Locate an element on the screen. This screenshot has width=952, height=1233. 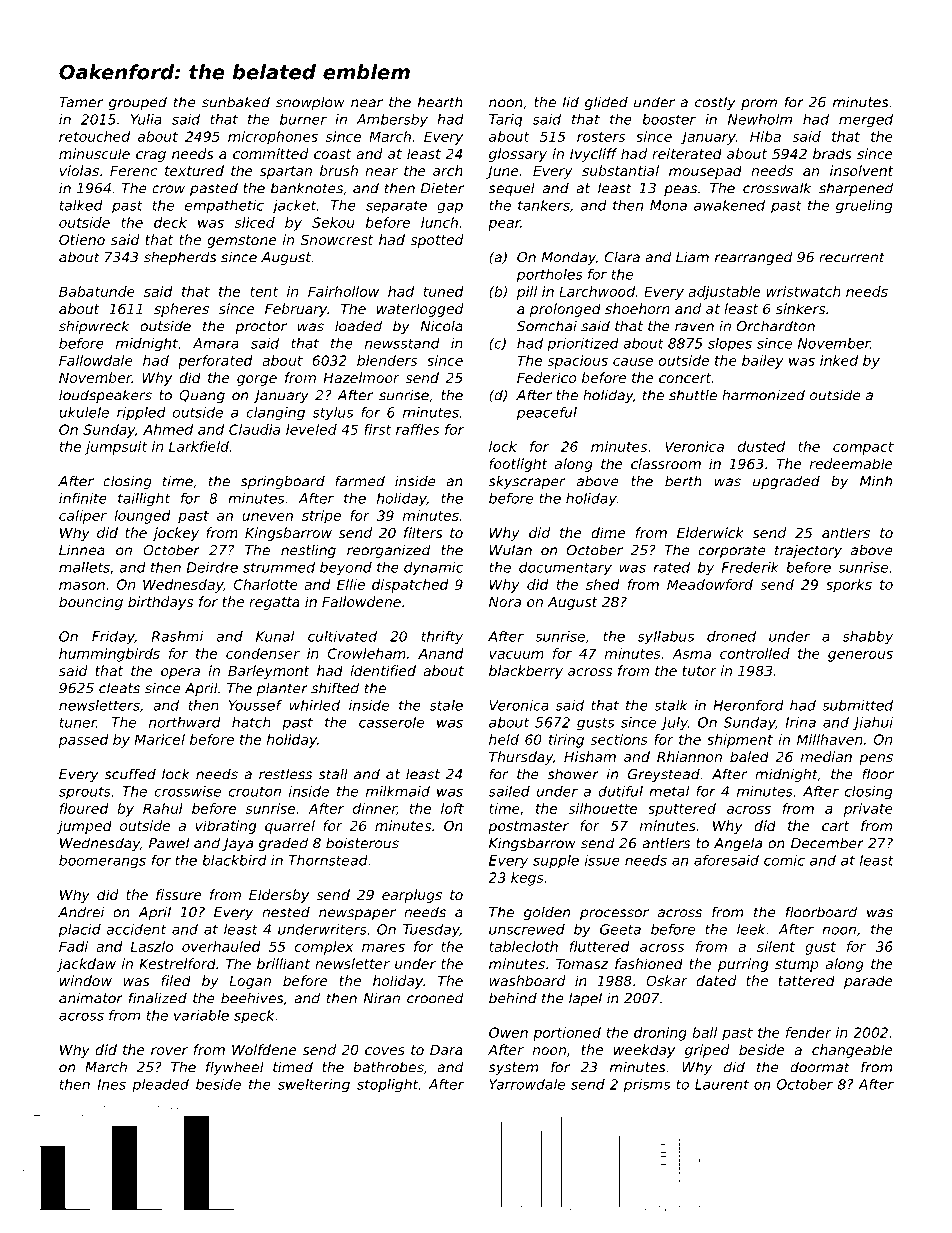
rover is located at coordinates (169, 1051).
